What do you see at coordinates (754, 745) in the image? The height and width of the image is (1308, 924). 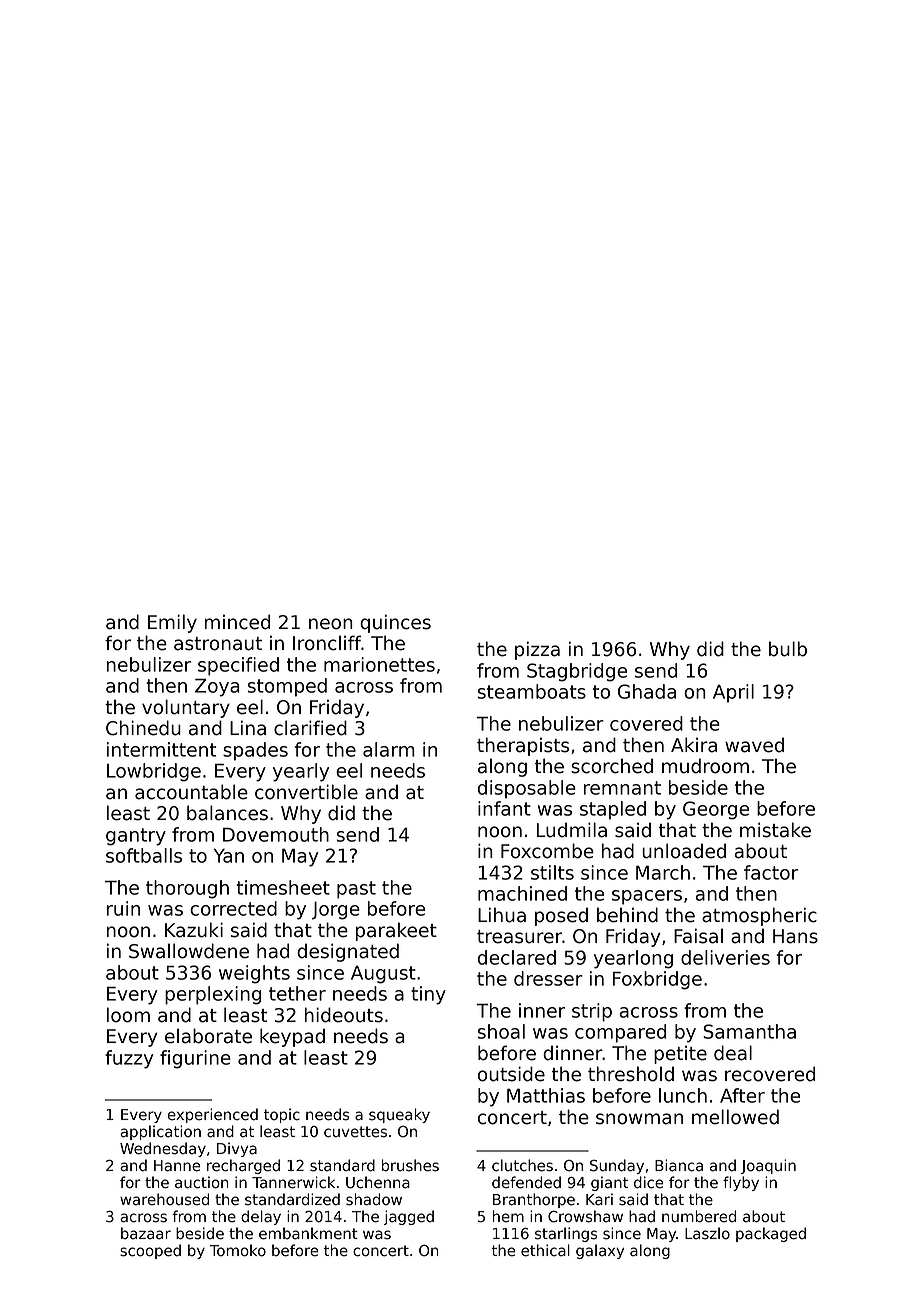 I see `waved` at bounding box center [754, 745].
